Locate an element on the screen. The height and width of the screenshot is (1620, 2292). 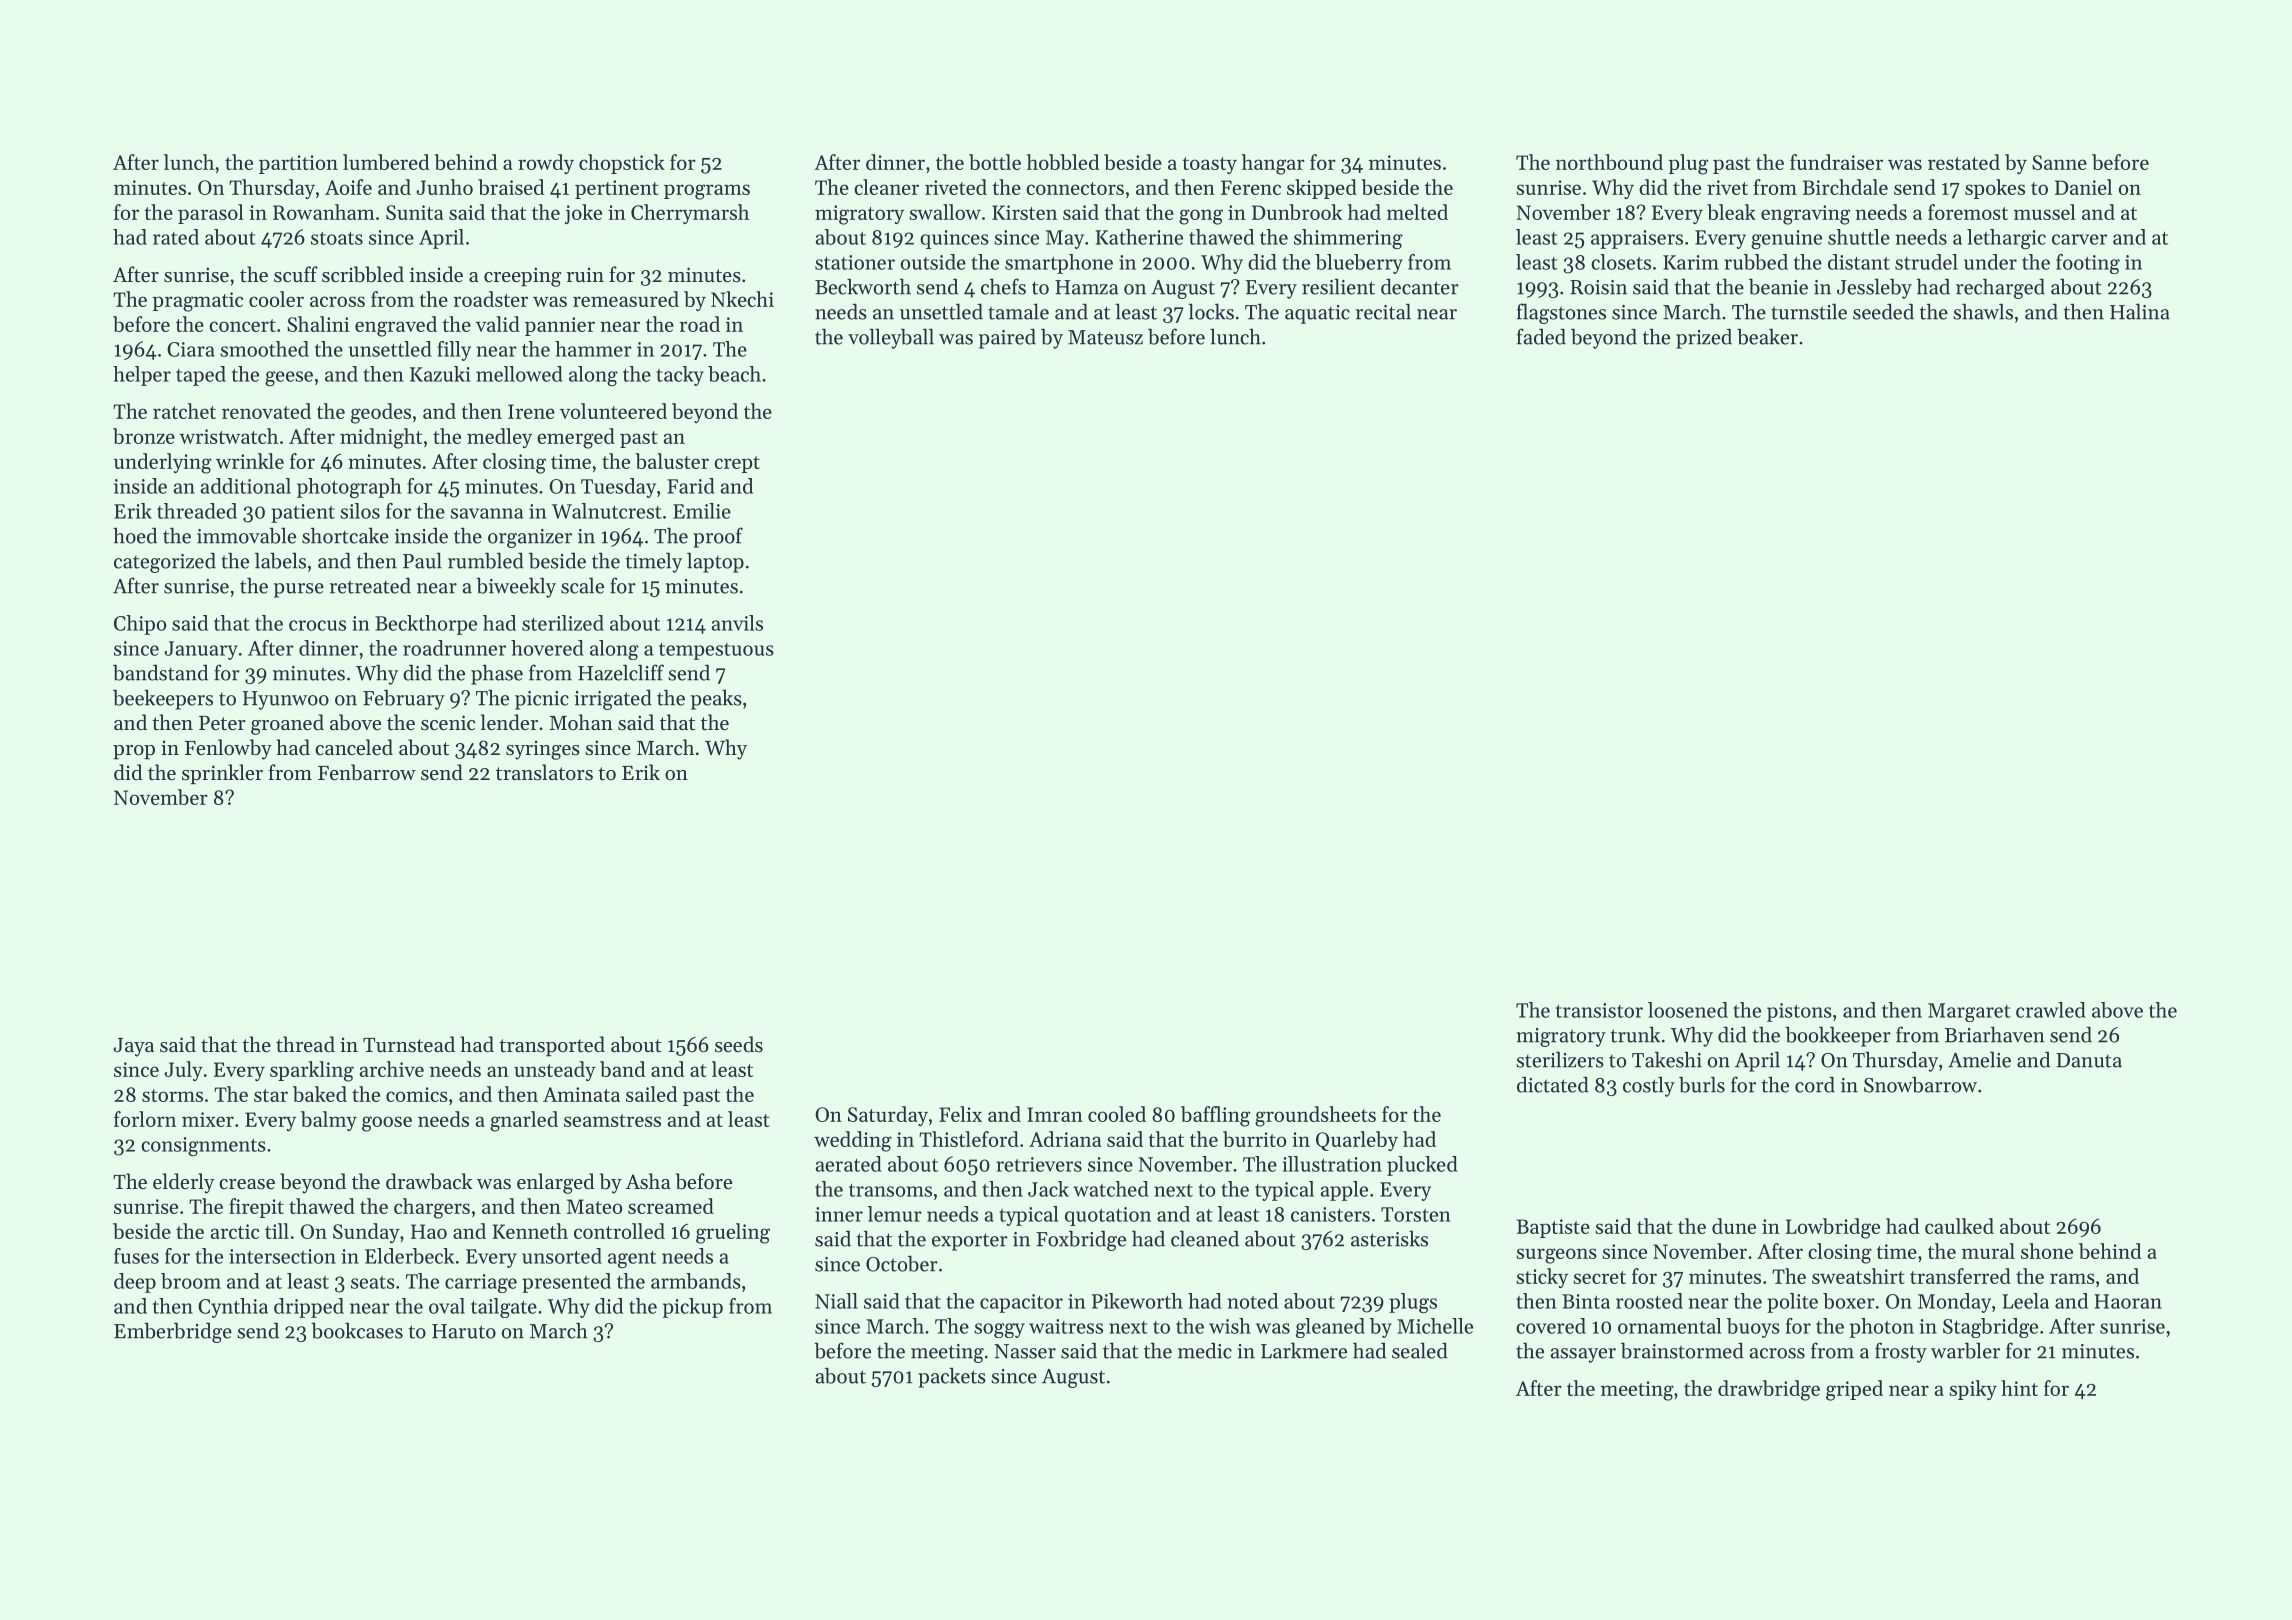
Quarleby is located at coordinates (1357, 1141).
